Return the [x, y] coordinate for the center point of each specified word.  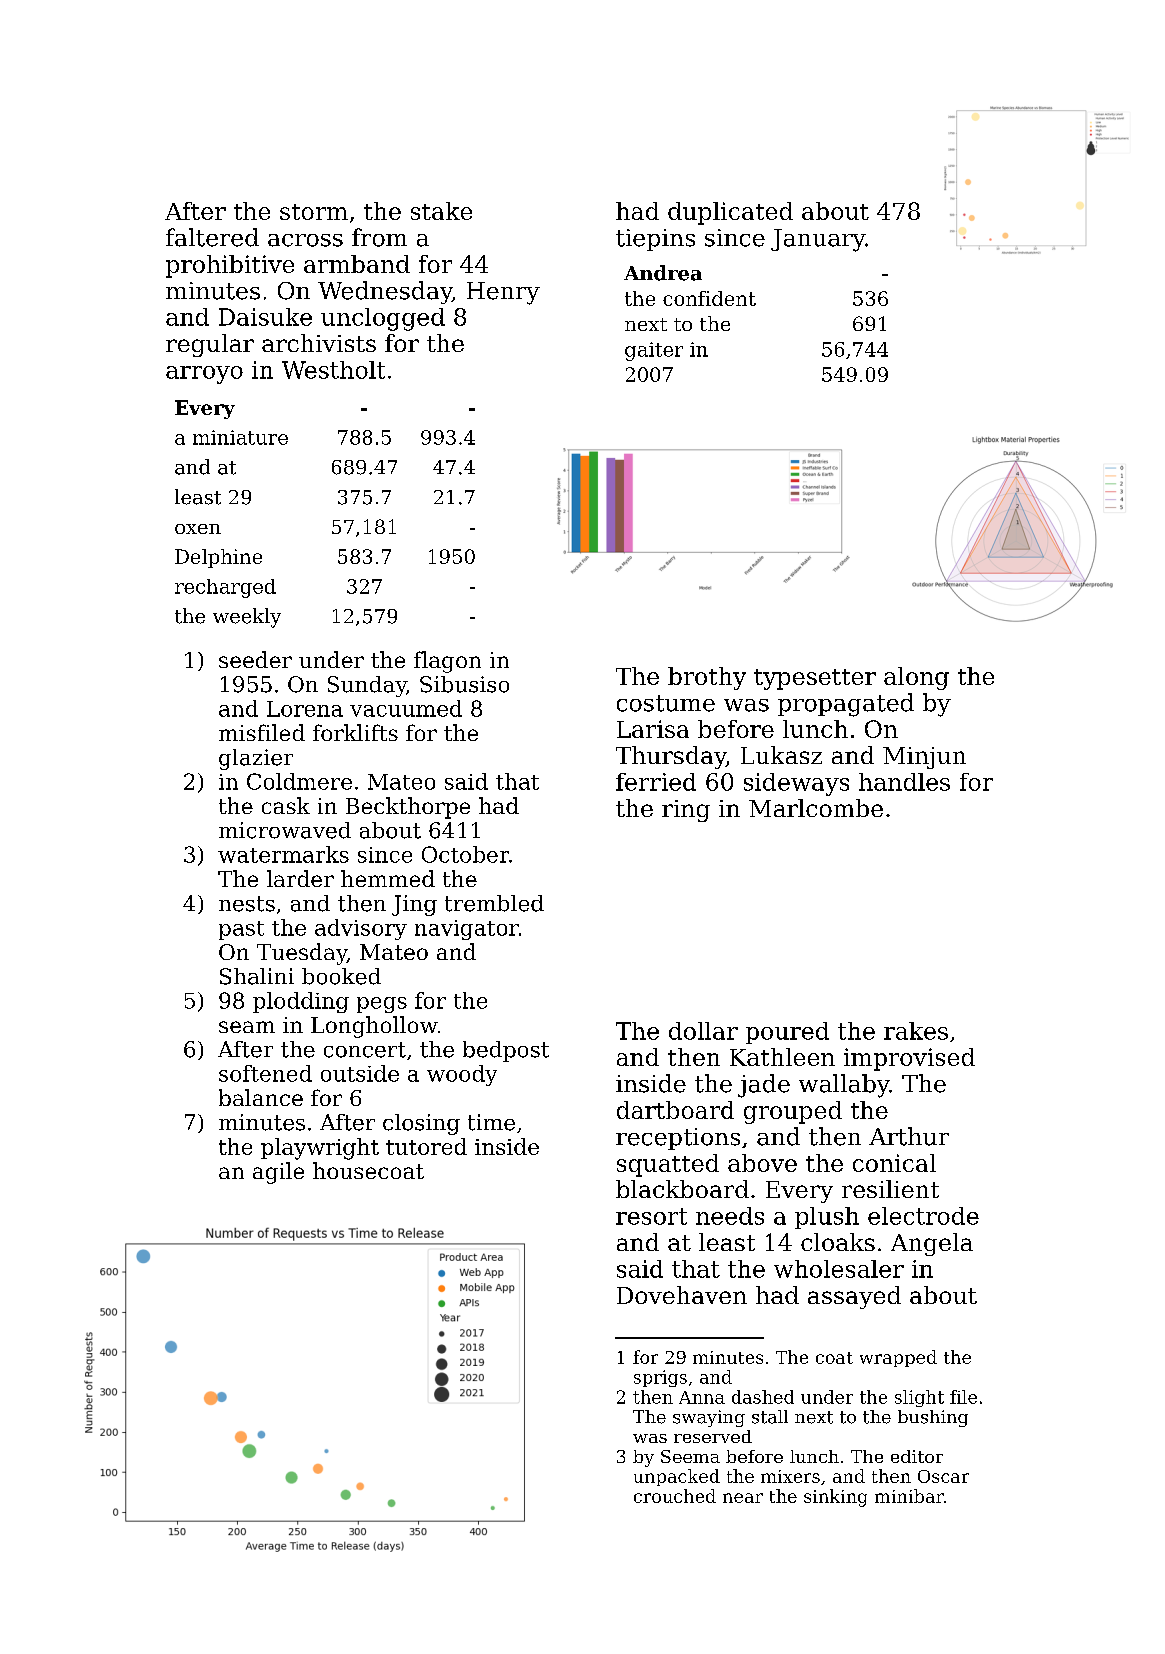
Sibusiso [464, 684]
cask [286, 805]
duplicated [730, 213]
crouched [675, 1496]
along [916, 678]
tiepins [655, 240]
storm [314, 212]
